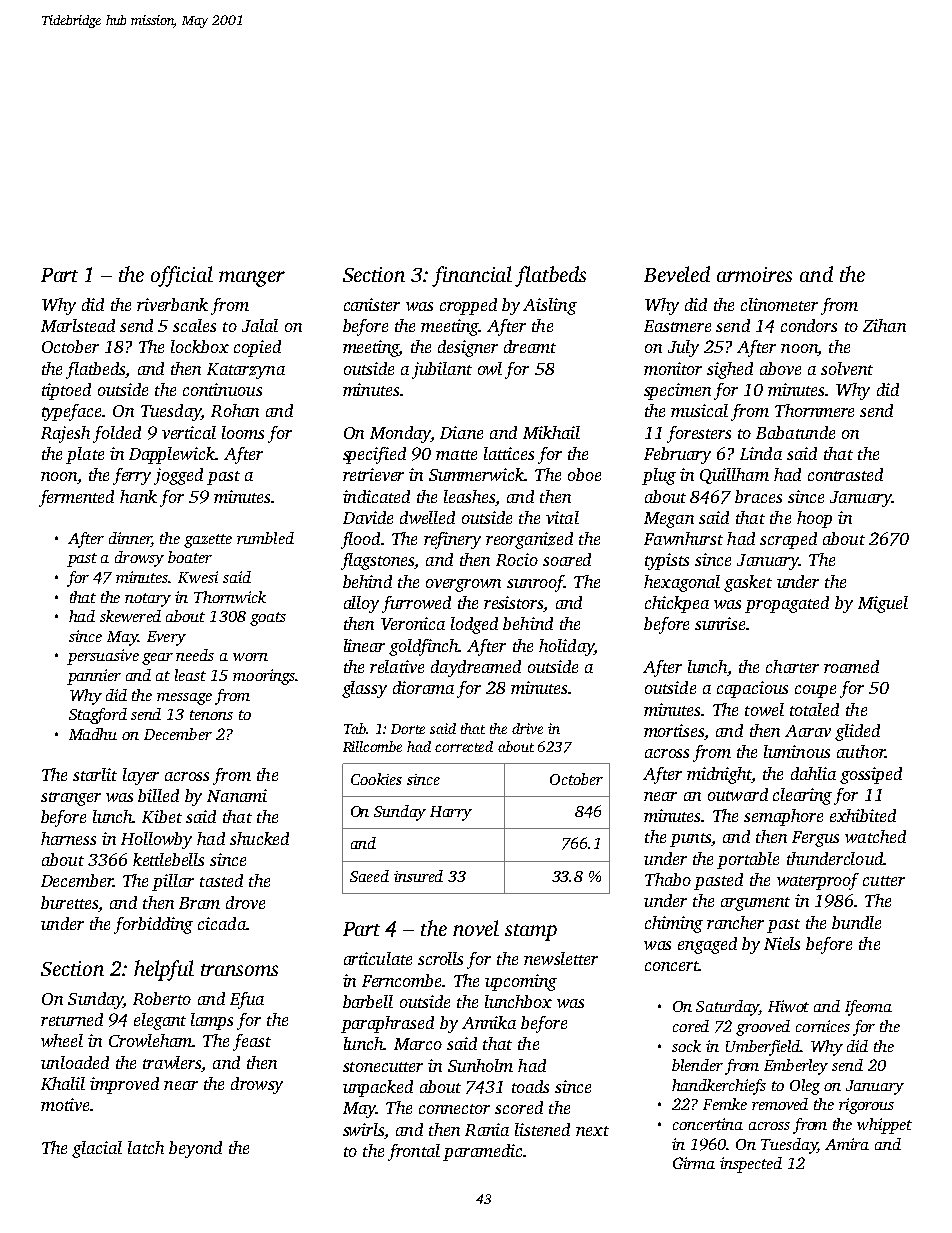 This screenshot has height=1233, width=952. I want to click on canister, so click(372, 304).
